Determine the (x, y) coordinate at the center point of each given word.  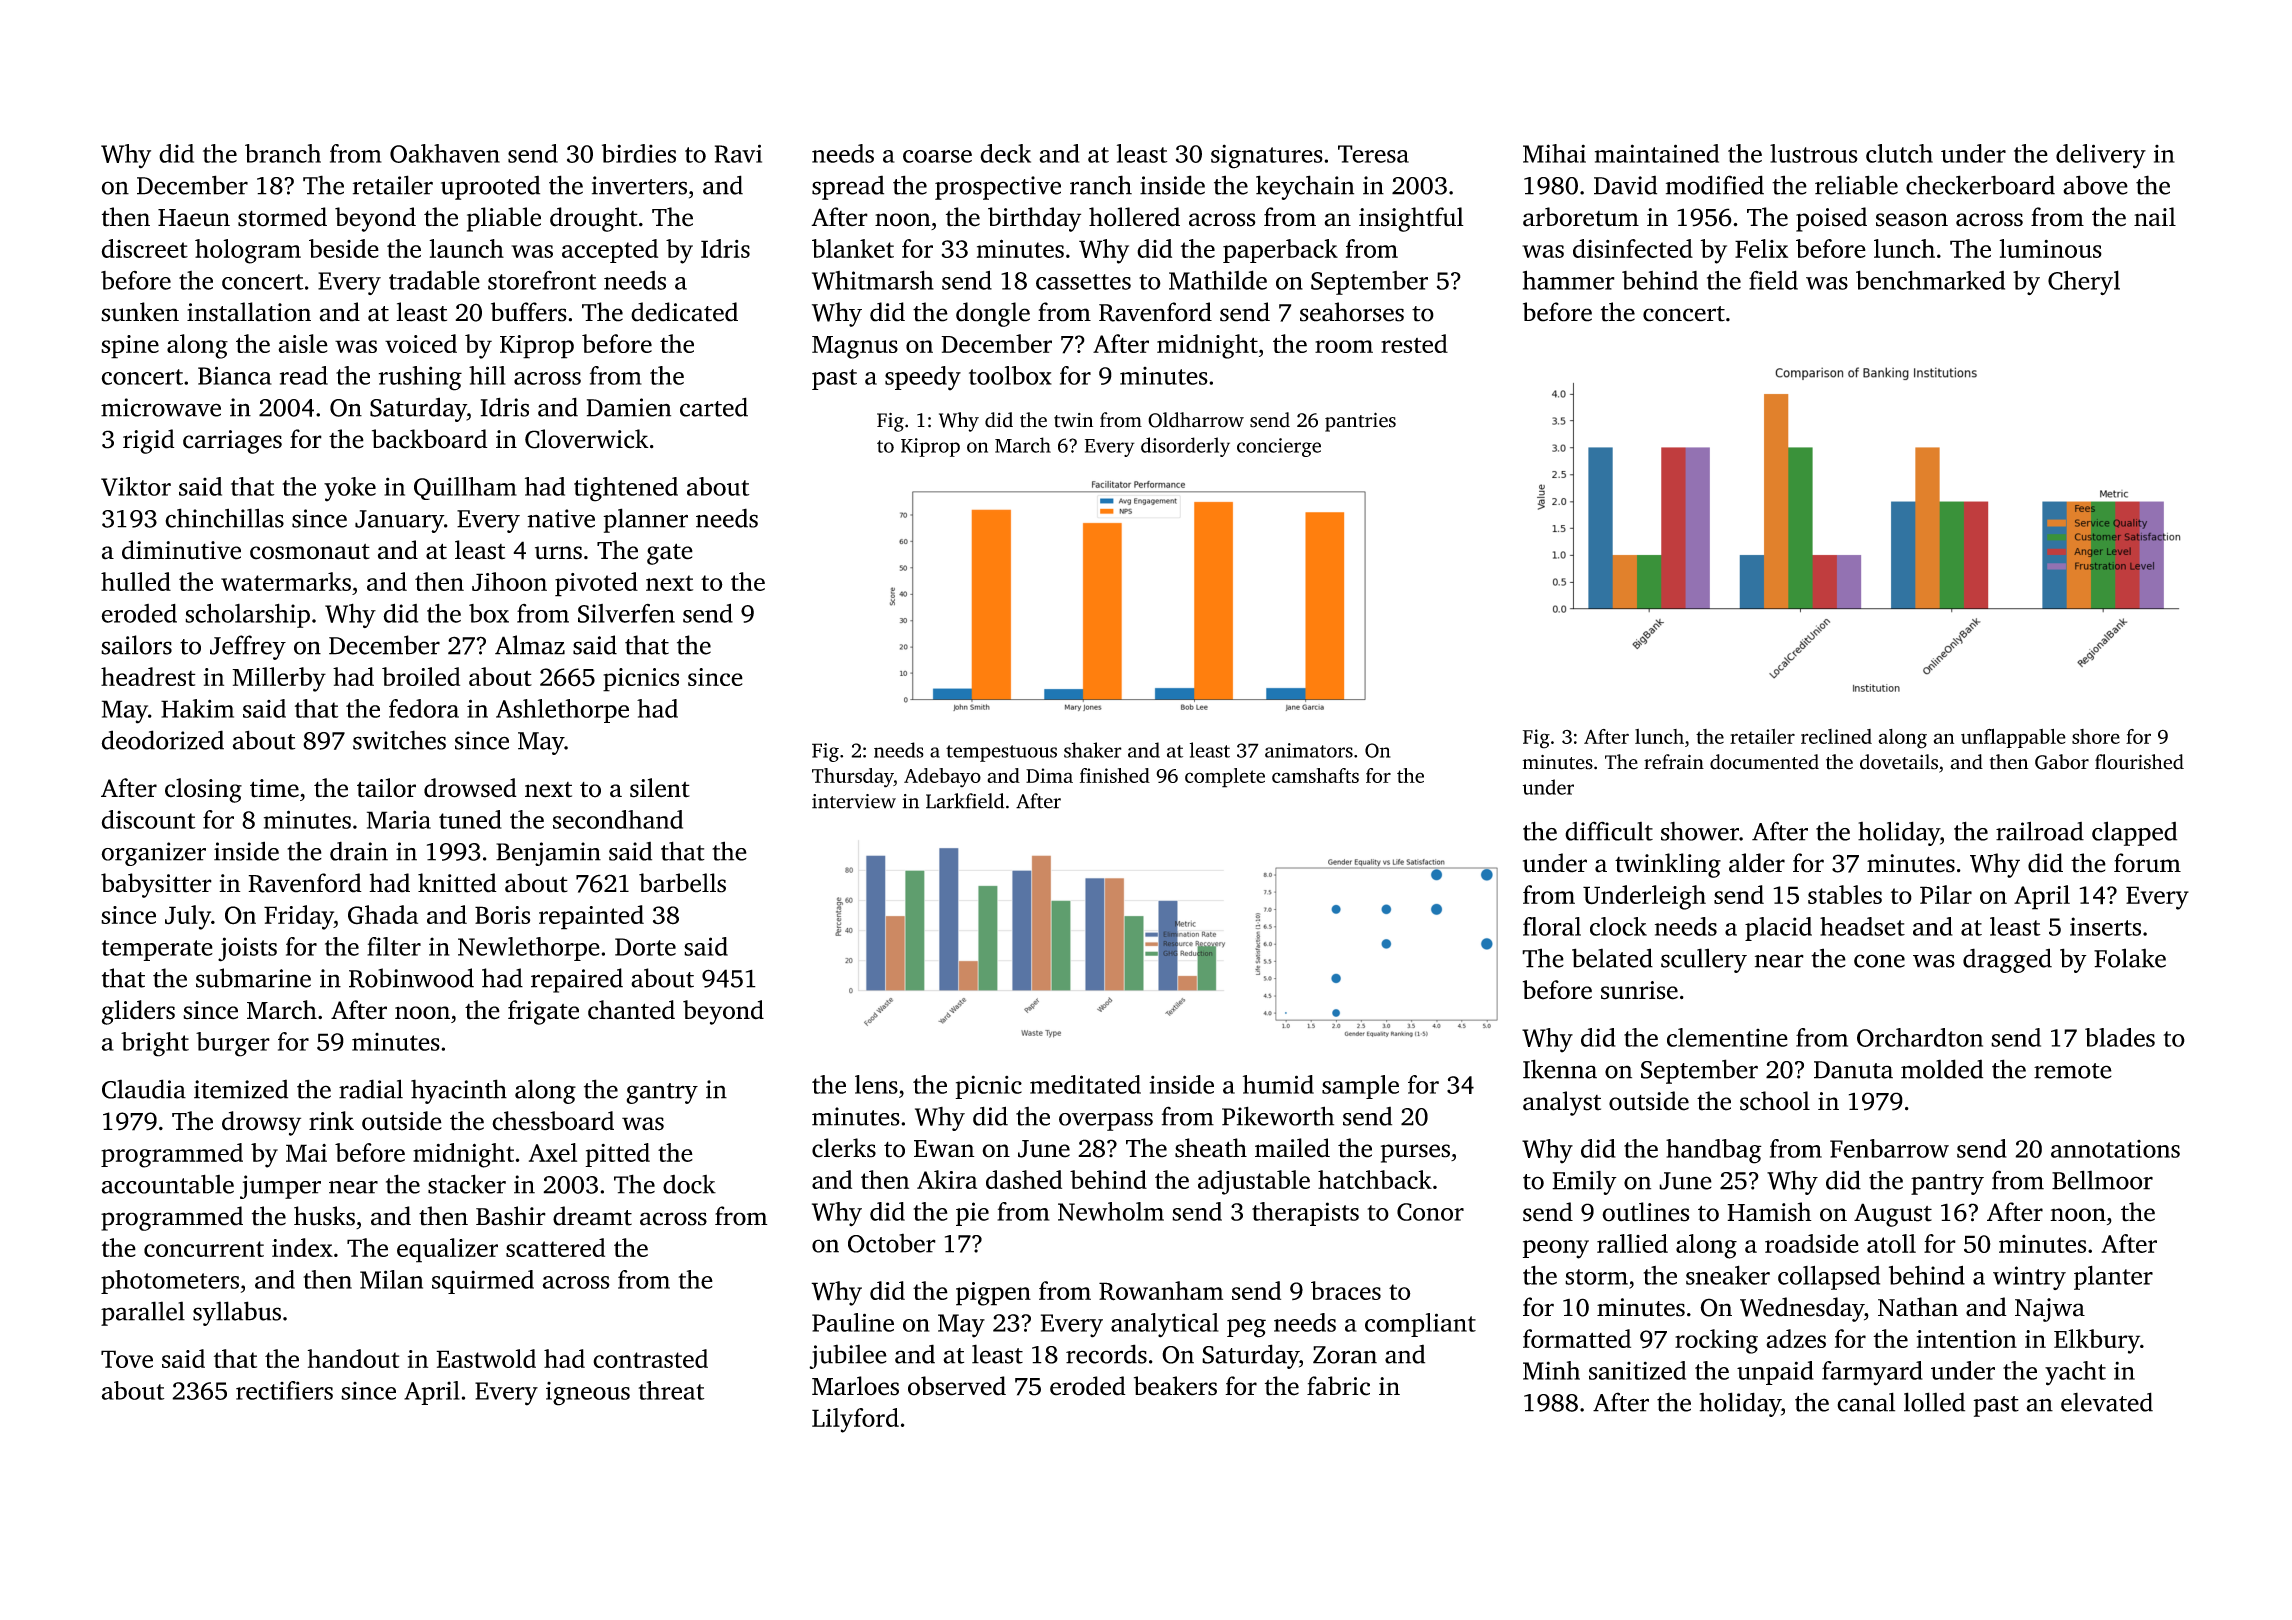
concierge (1279, 447)
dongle (993, 314)
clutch (1899, 153)
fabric (1338, 1386)
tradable (434, 280)
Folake (2130, 958)
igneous (588, 1394)
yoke (350, 489)
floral (1552, 926)
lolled (1934, 1402)
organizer (153, 854)
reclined (1836, 736)
